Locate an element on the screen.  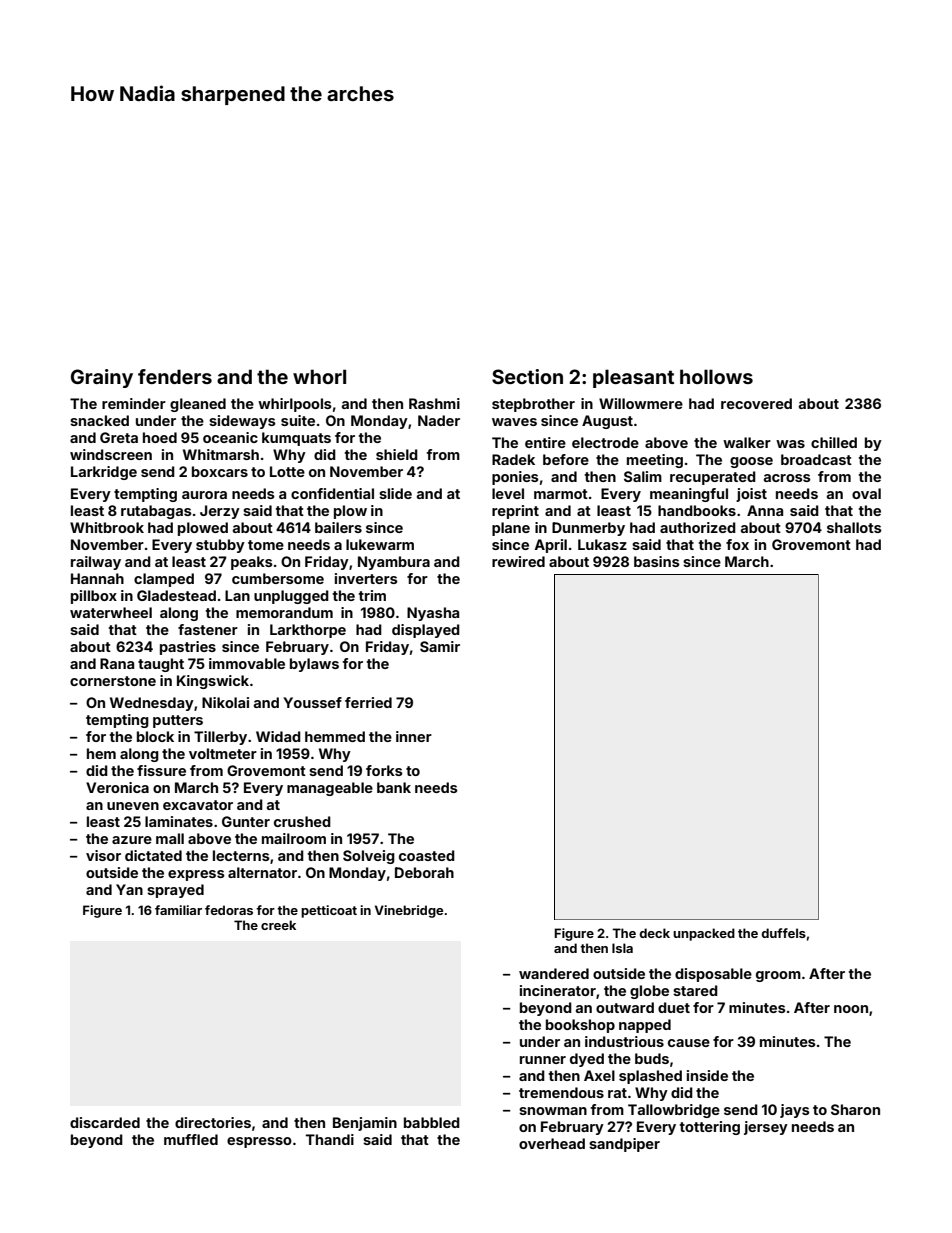
stubby is located at coordinates (220, 546).
